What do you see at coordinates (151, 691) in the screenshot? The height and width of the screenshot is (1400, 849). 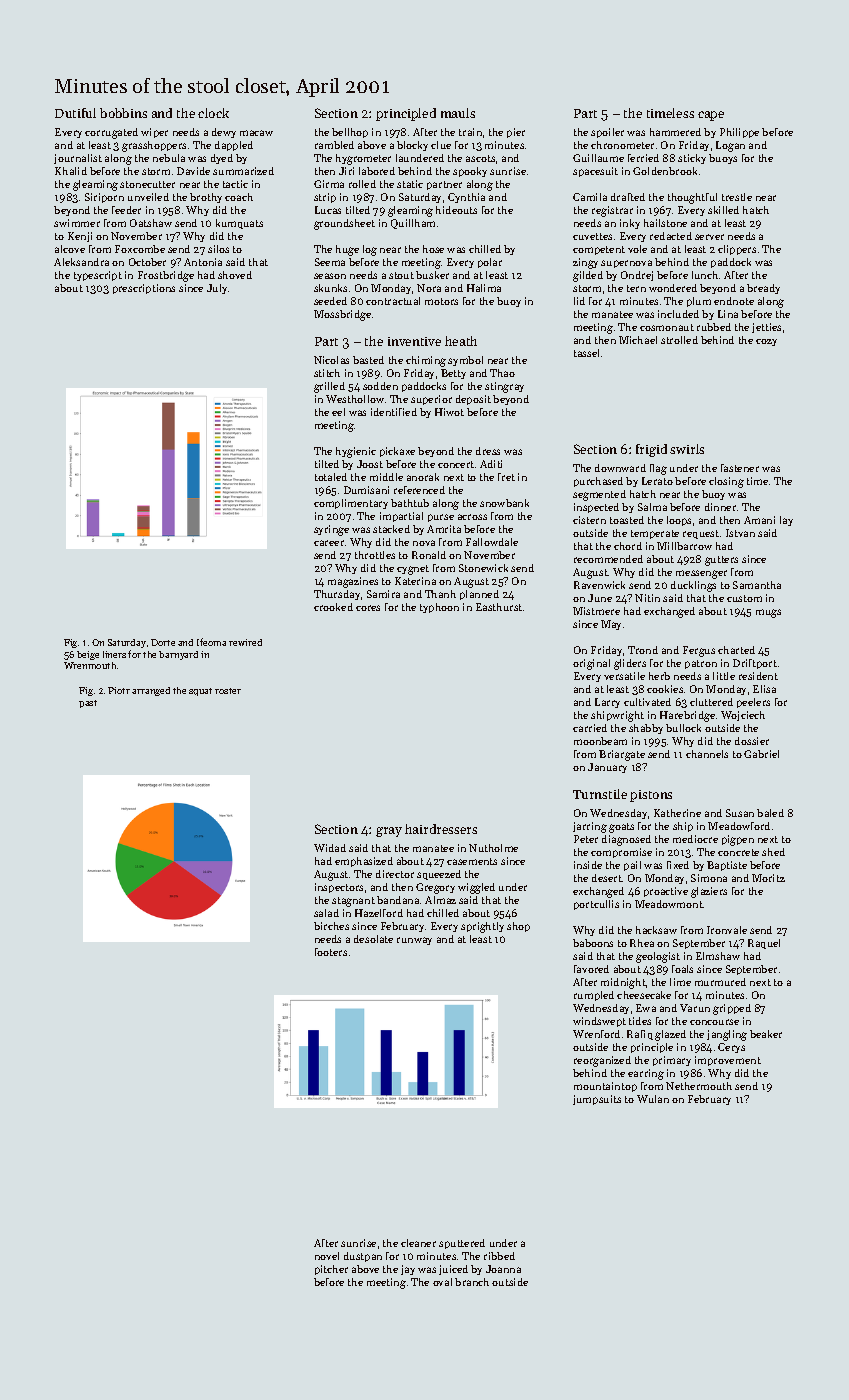 I see `arranged` at bounding box center [151, 691].
